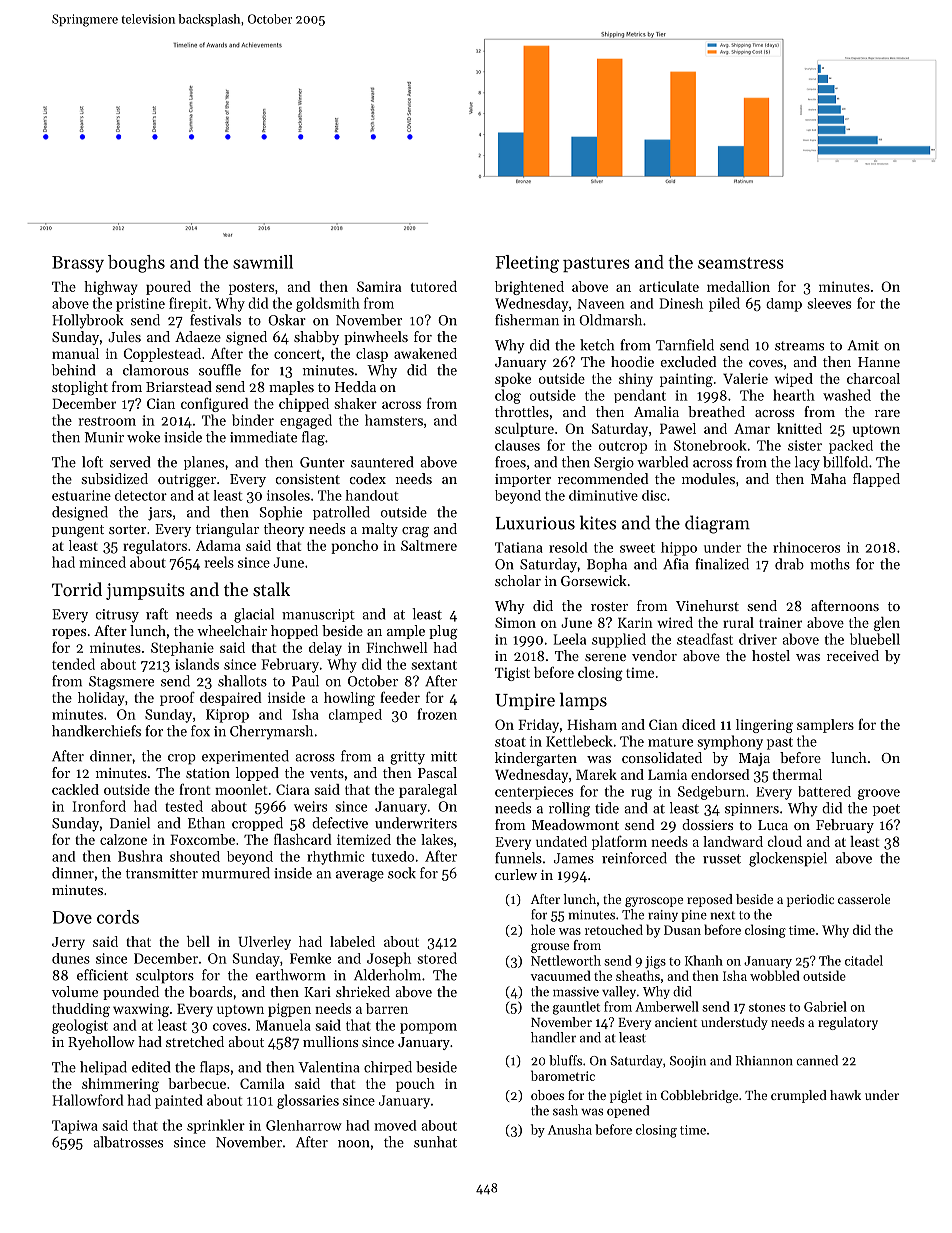  I want to click on triangular, so click(227, 530).
